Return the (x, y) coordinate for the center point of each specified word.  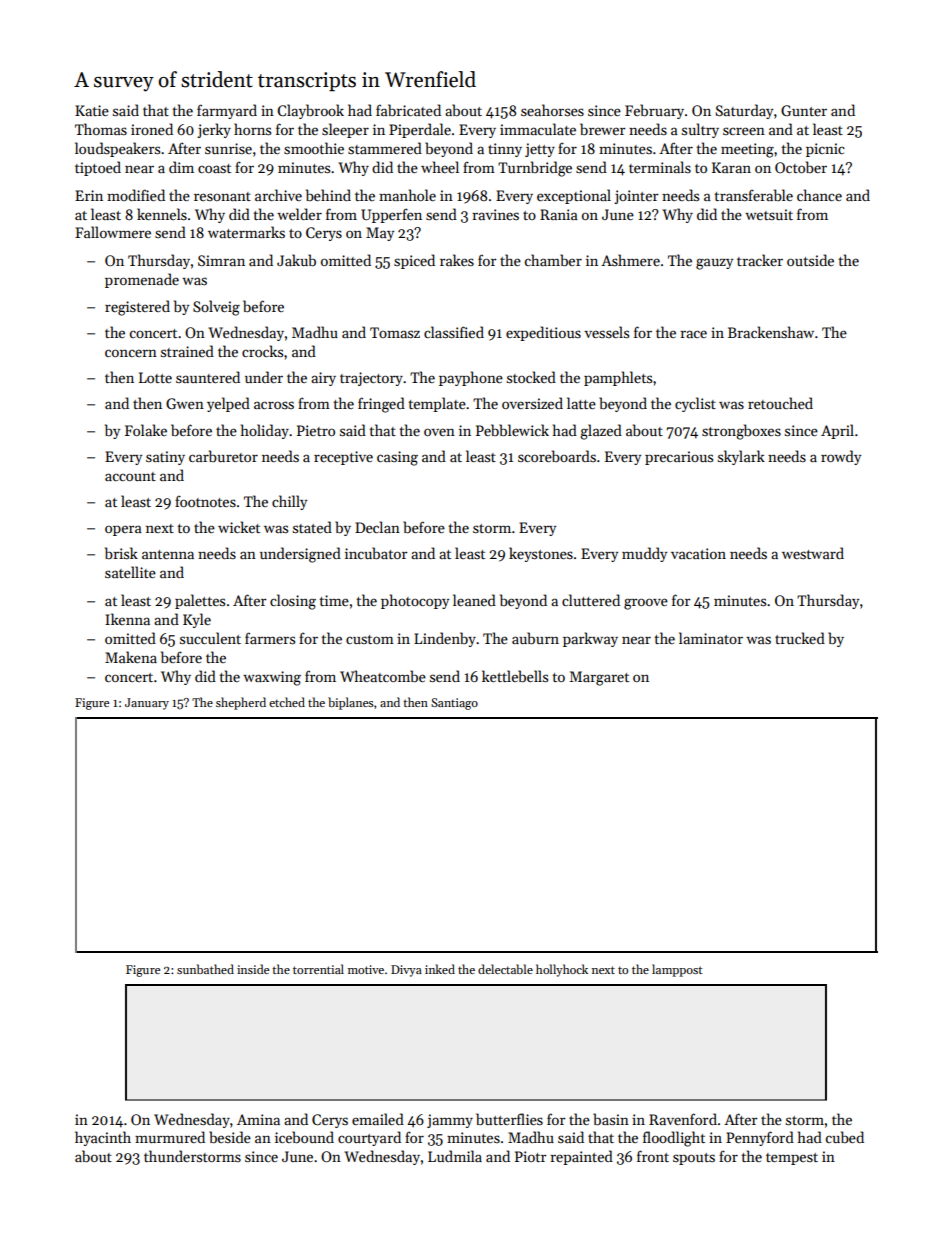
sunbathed (205, 969)
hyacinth (103, 1138)
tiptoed (98, 168)
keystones (541, 554)
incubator (376, 553)
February (654, 111)
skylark (741, 457)
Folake (146, 430)
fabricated (408, 110)
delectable (505, 969)
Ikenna (127, 619)
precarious (679, 458)
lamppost (677, 970)
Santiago (454, 704)
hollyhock (562, 970)
